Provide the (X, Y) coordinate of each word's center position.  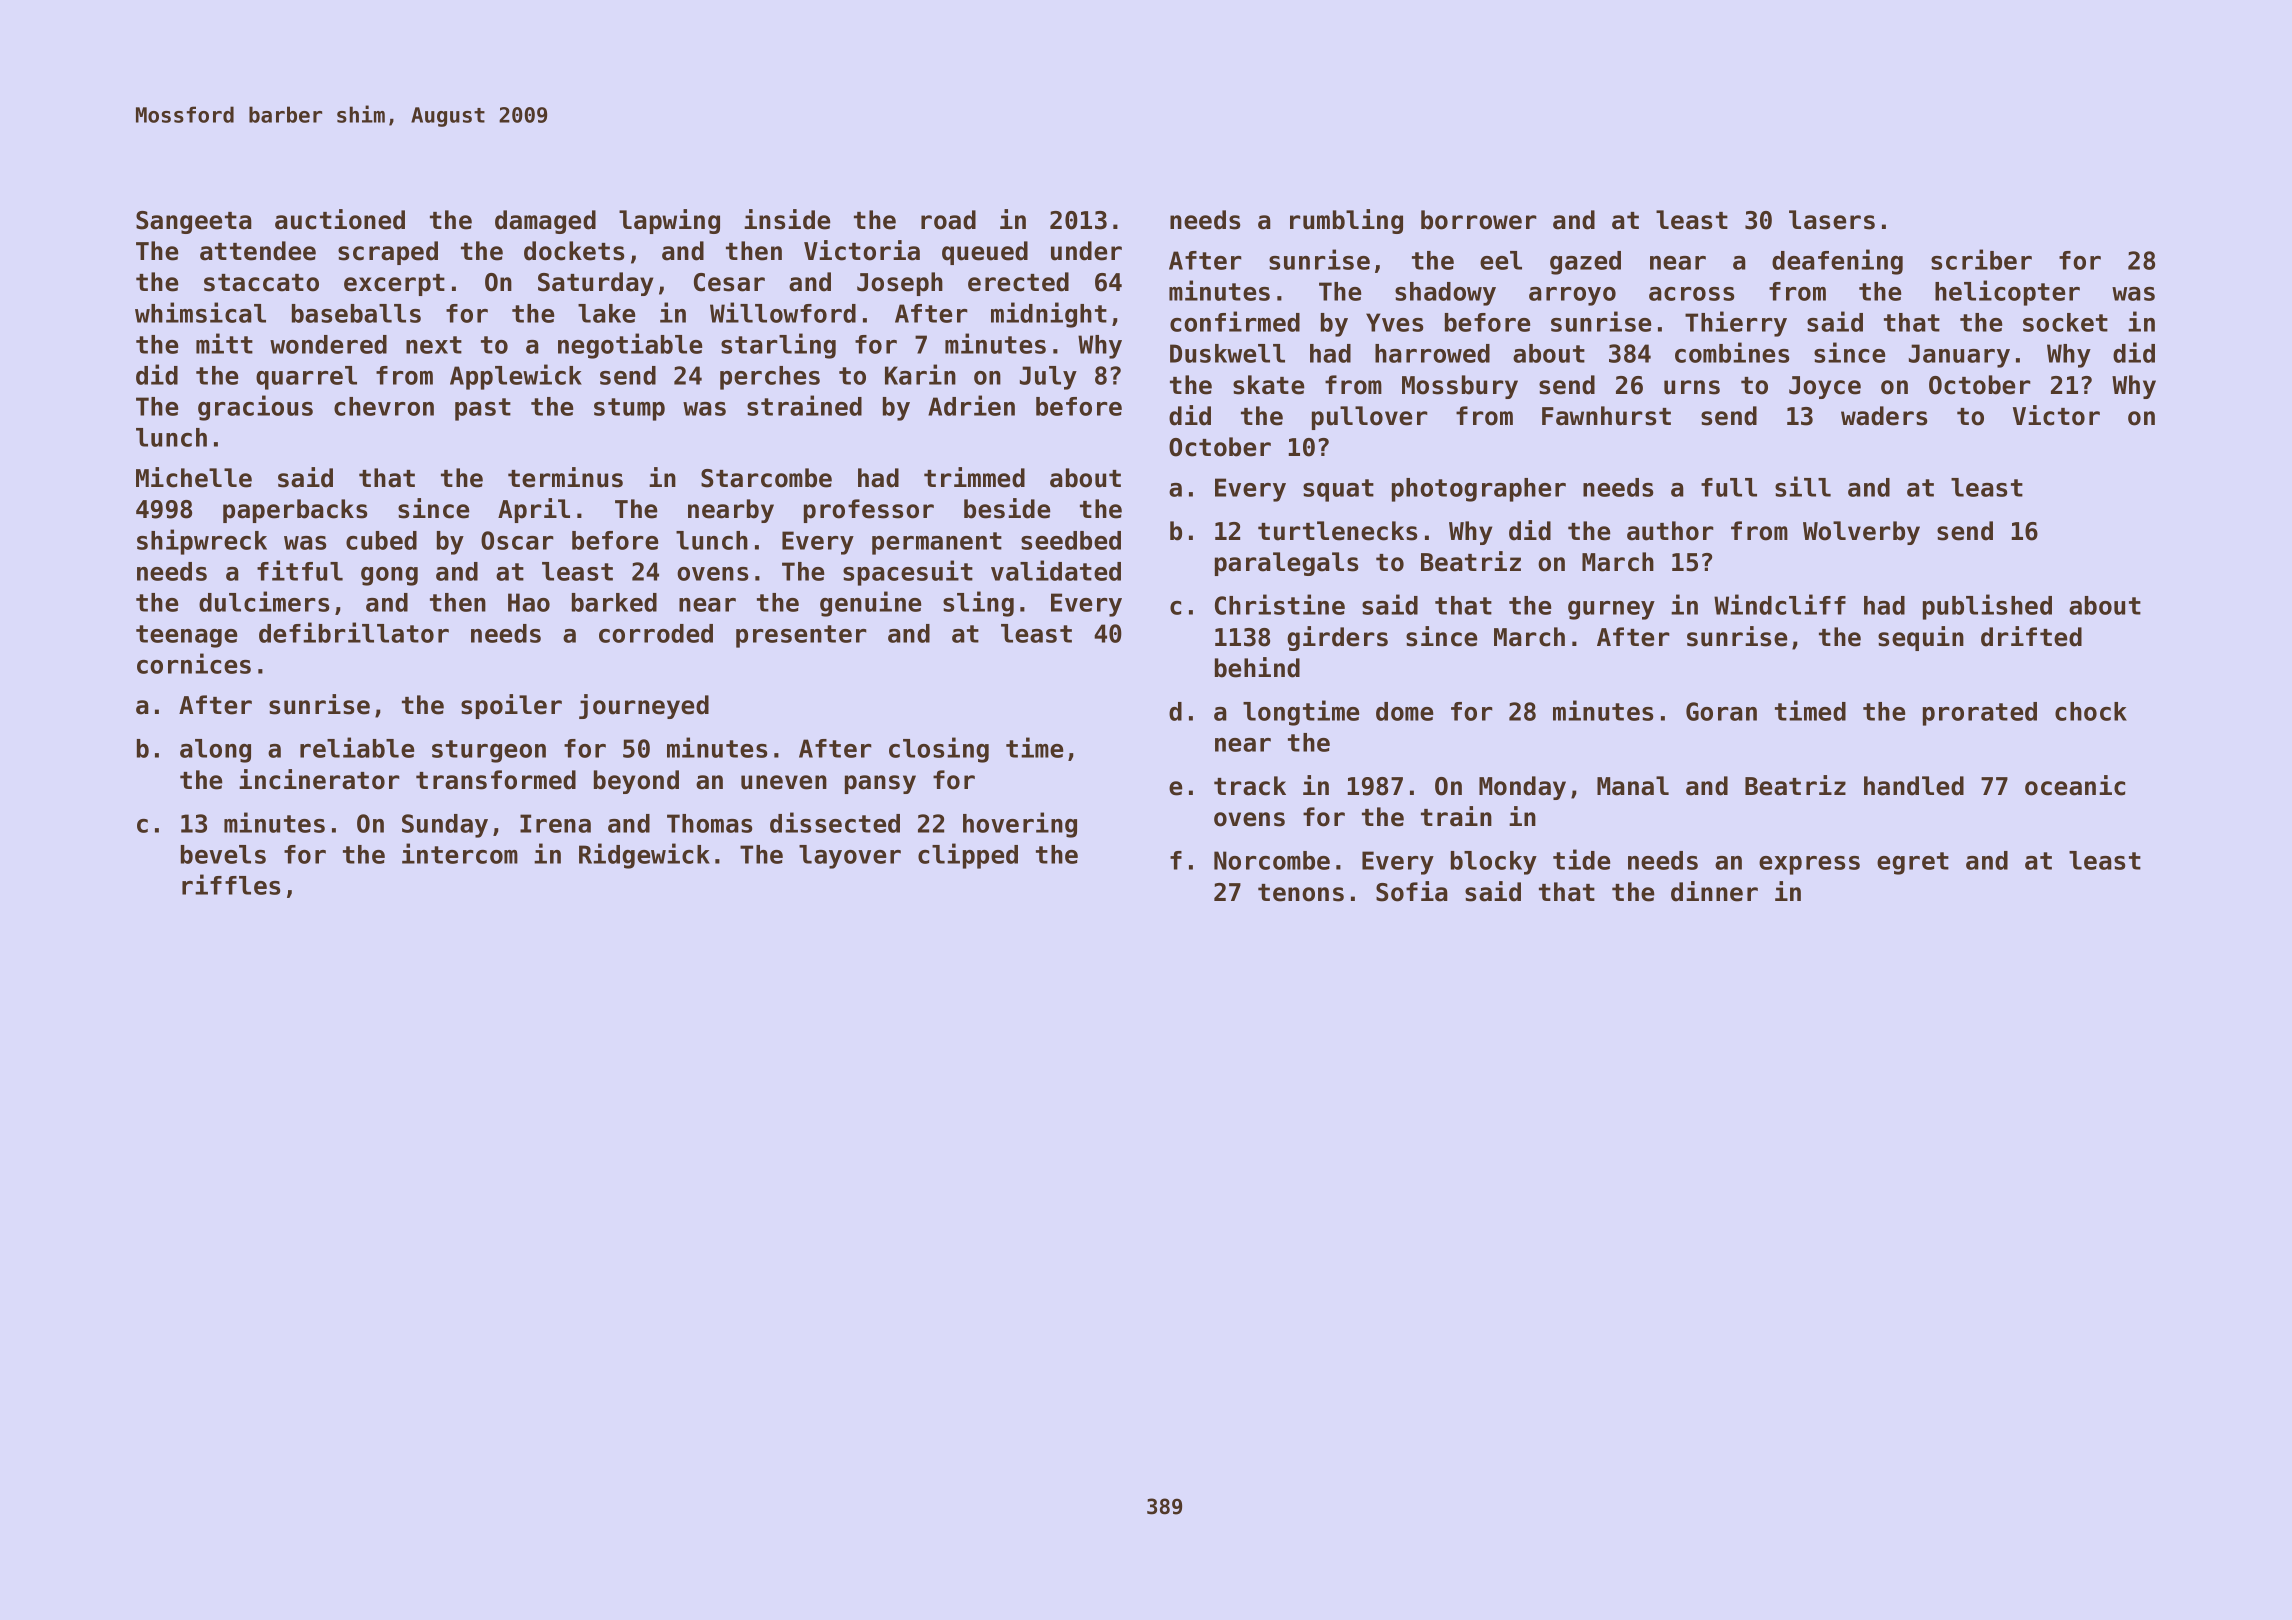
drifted (2031, 636)
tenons (1301, 893)
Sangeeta (194, 222)
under (1086, 251)
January (1959, 356)
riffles (231, 884)
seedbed (1071, 540)
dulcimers (264, 601)
